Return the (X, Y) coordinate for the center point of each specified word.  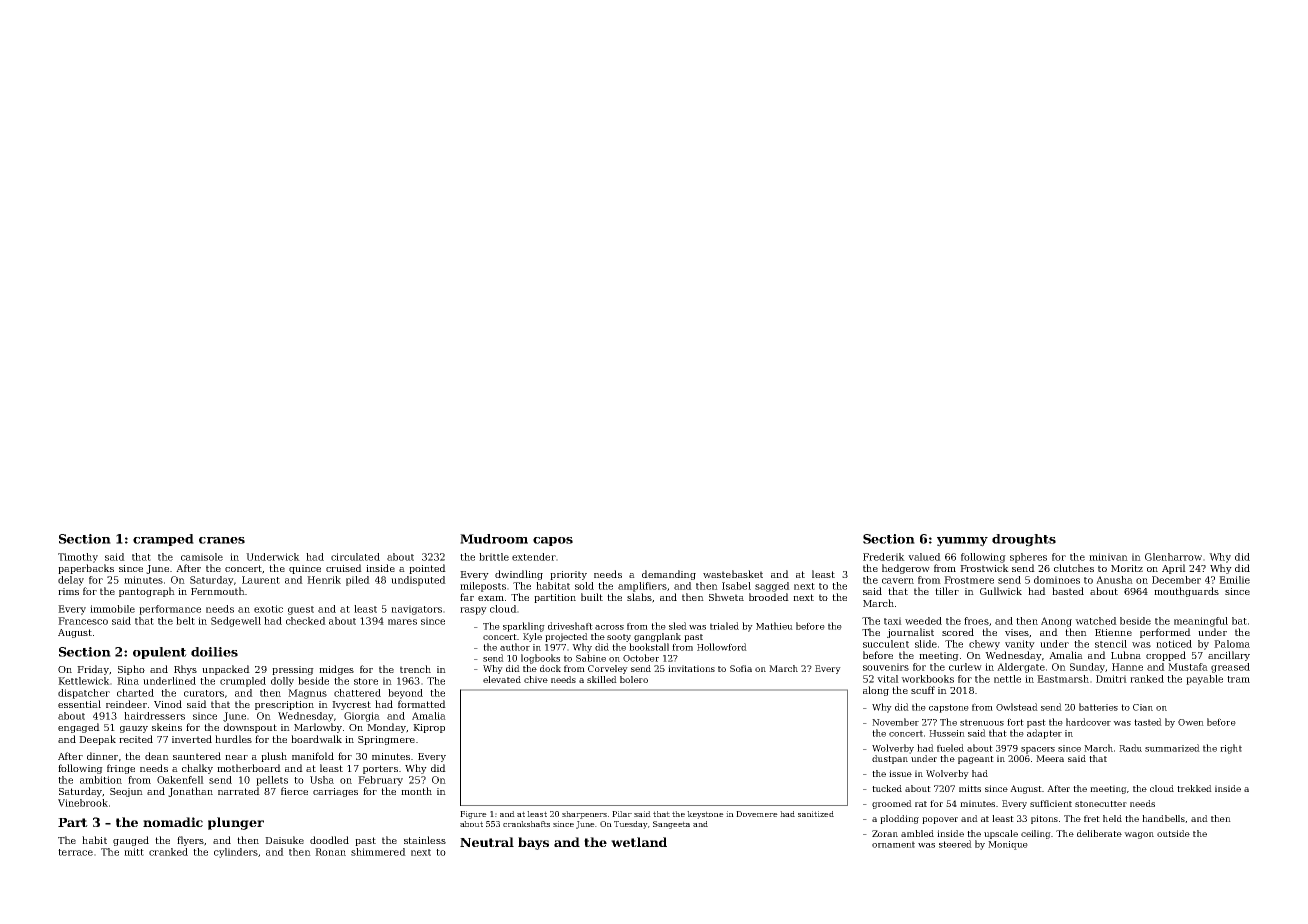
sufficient (1051, 803)
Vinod (168, 704)
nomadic (173, 822)
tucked (887, 788)
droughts (1024, 540)
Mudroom (494, 539)
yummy (962, 542)
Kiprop (429, 728)
